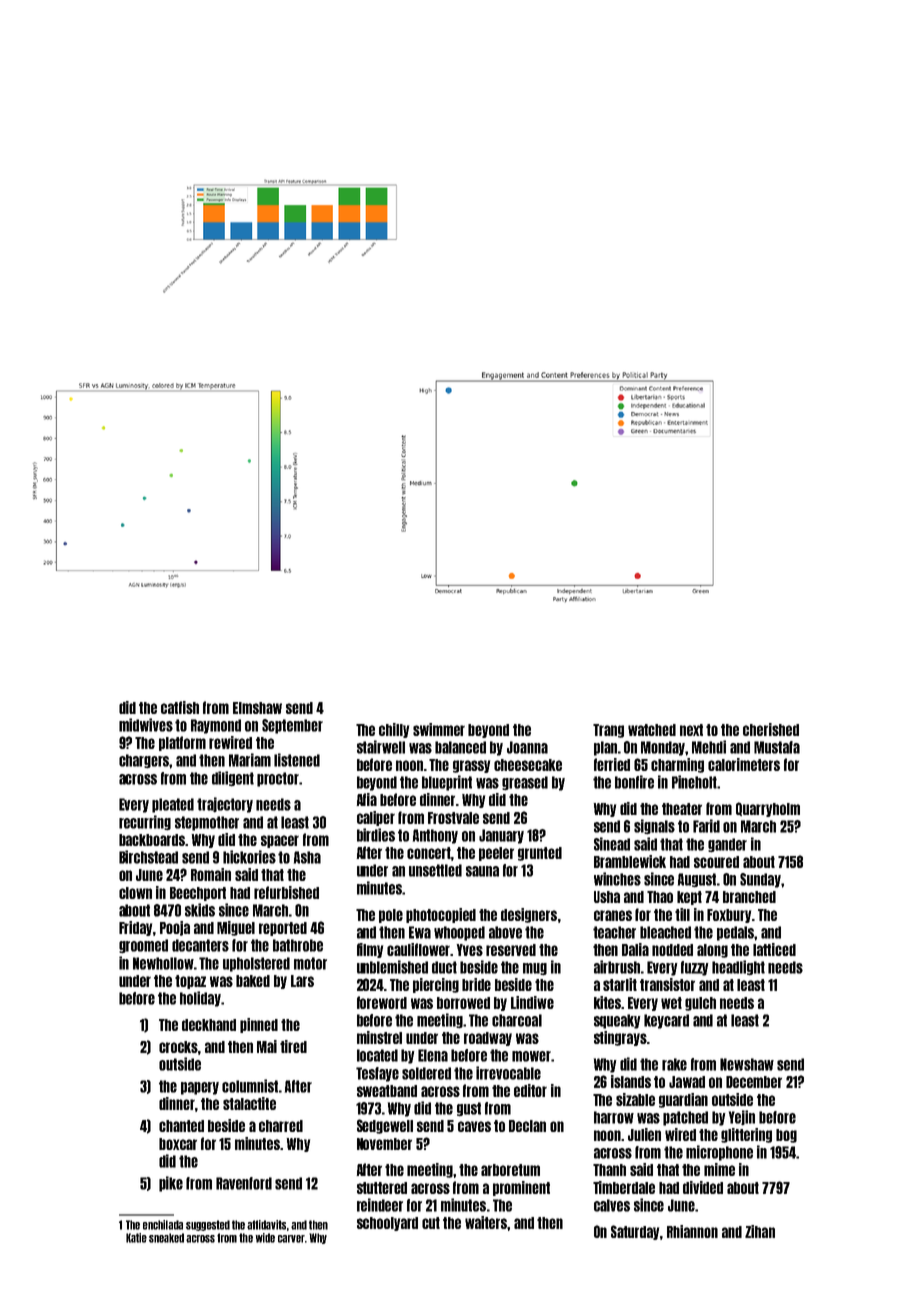 Image resolution: width=924 pixels, height=1308 pixels. I want to click on cherished, so click(771, 729).
